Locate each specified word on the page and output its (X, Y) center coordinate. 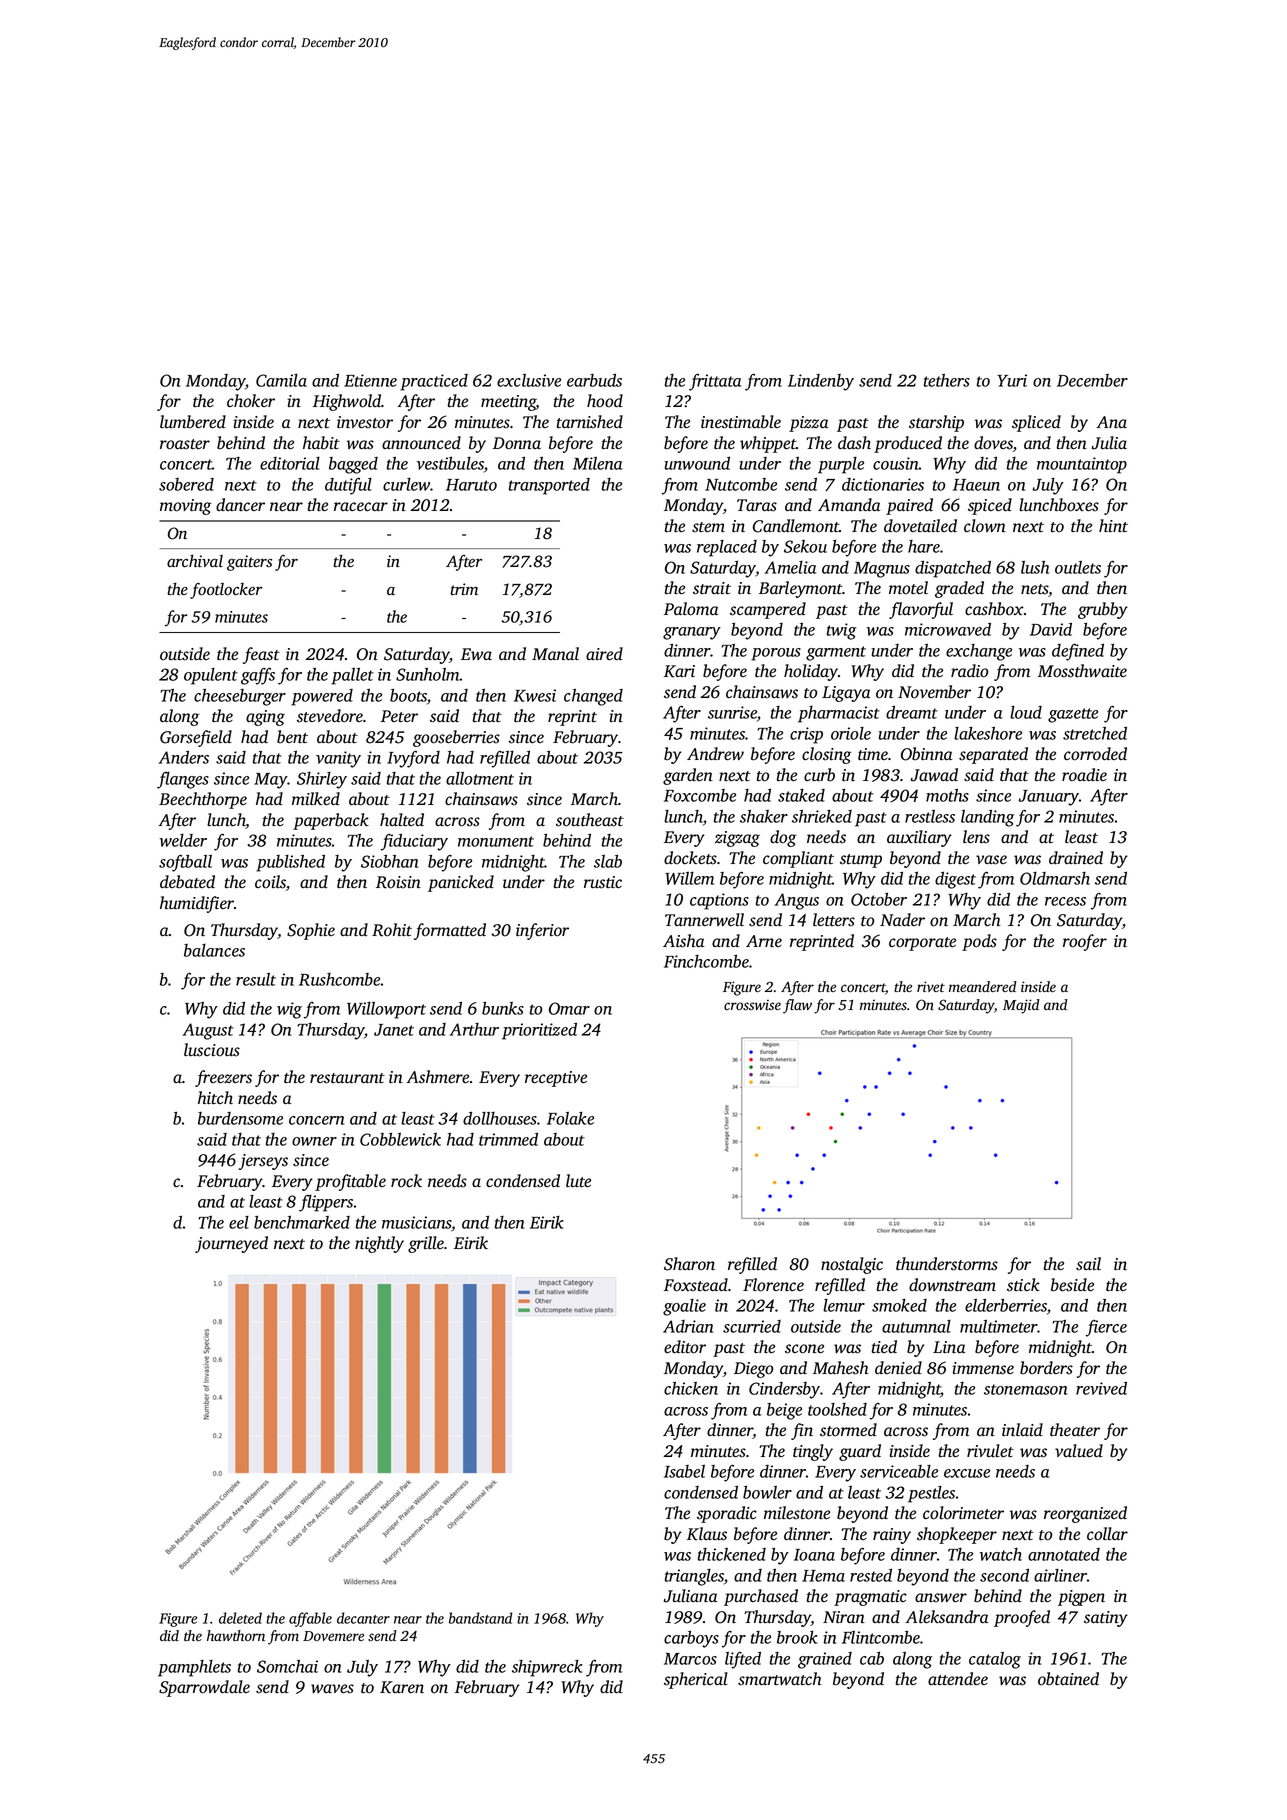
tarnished (590, 422)
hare (924, 546)
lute (578, 1181)
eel (239, 1222)
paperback (331, 821)
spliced (1036, 423)
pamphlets (194, 1668)
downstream (952, 1285)
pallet (352, 676)
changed (593, 697)
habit (321, 443)
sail (1088, 1264)
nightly (379, 1244)
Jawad (934, 775)
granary (692, 633)
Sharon (689, 1264)
